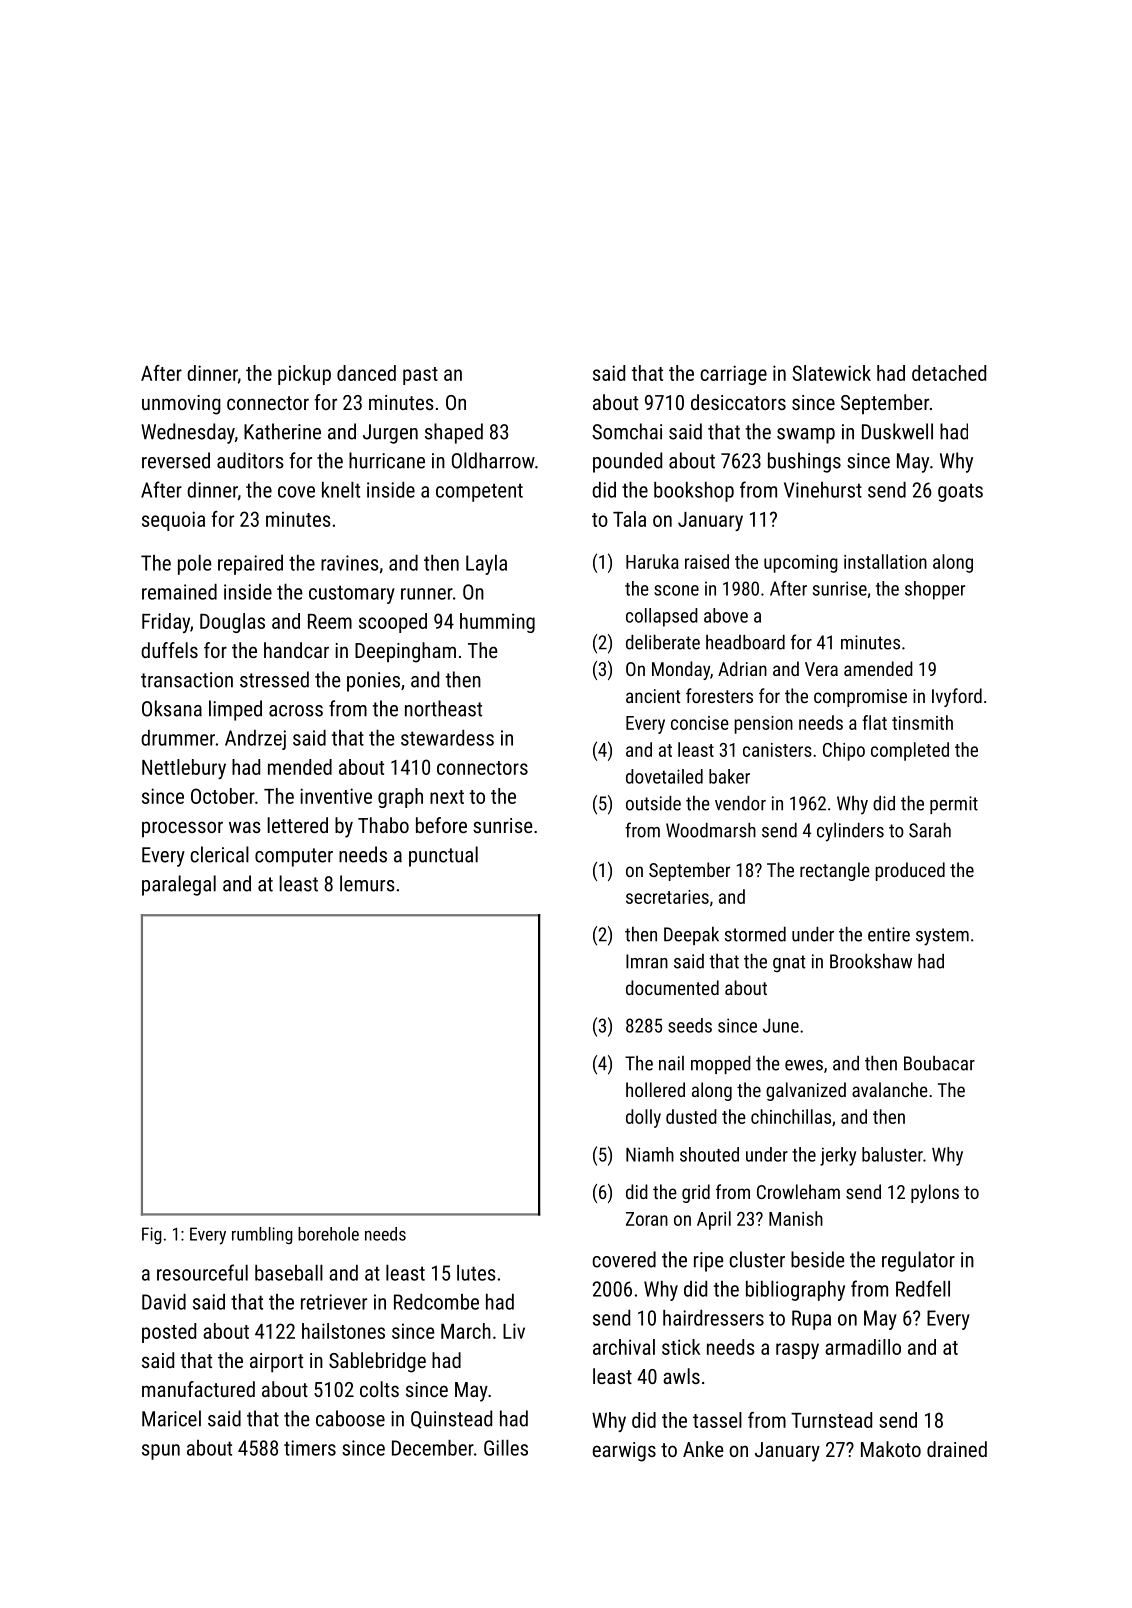 This image has width=1132, height=1608. Describe the element at coordinates (671, 1063) in the image. I see `nail` at that location.
